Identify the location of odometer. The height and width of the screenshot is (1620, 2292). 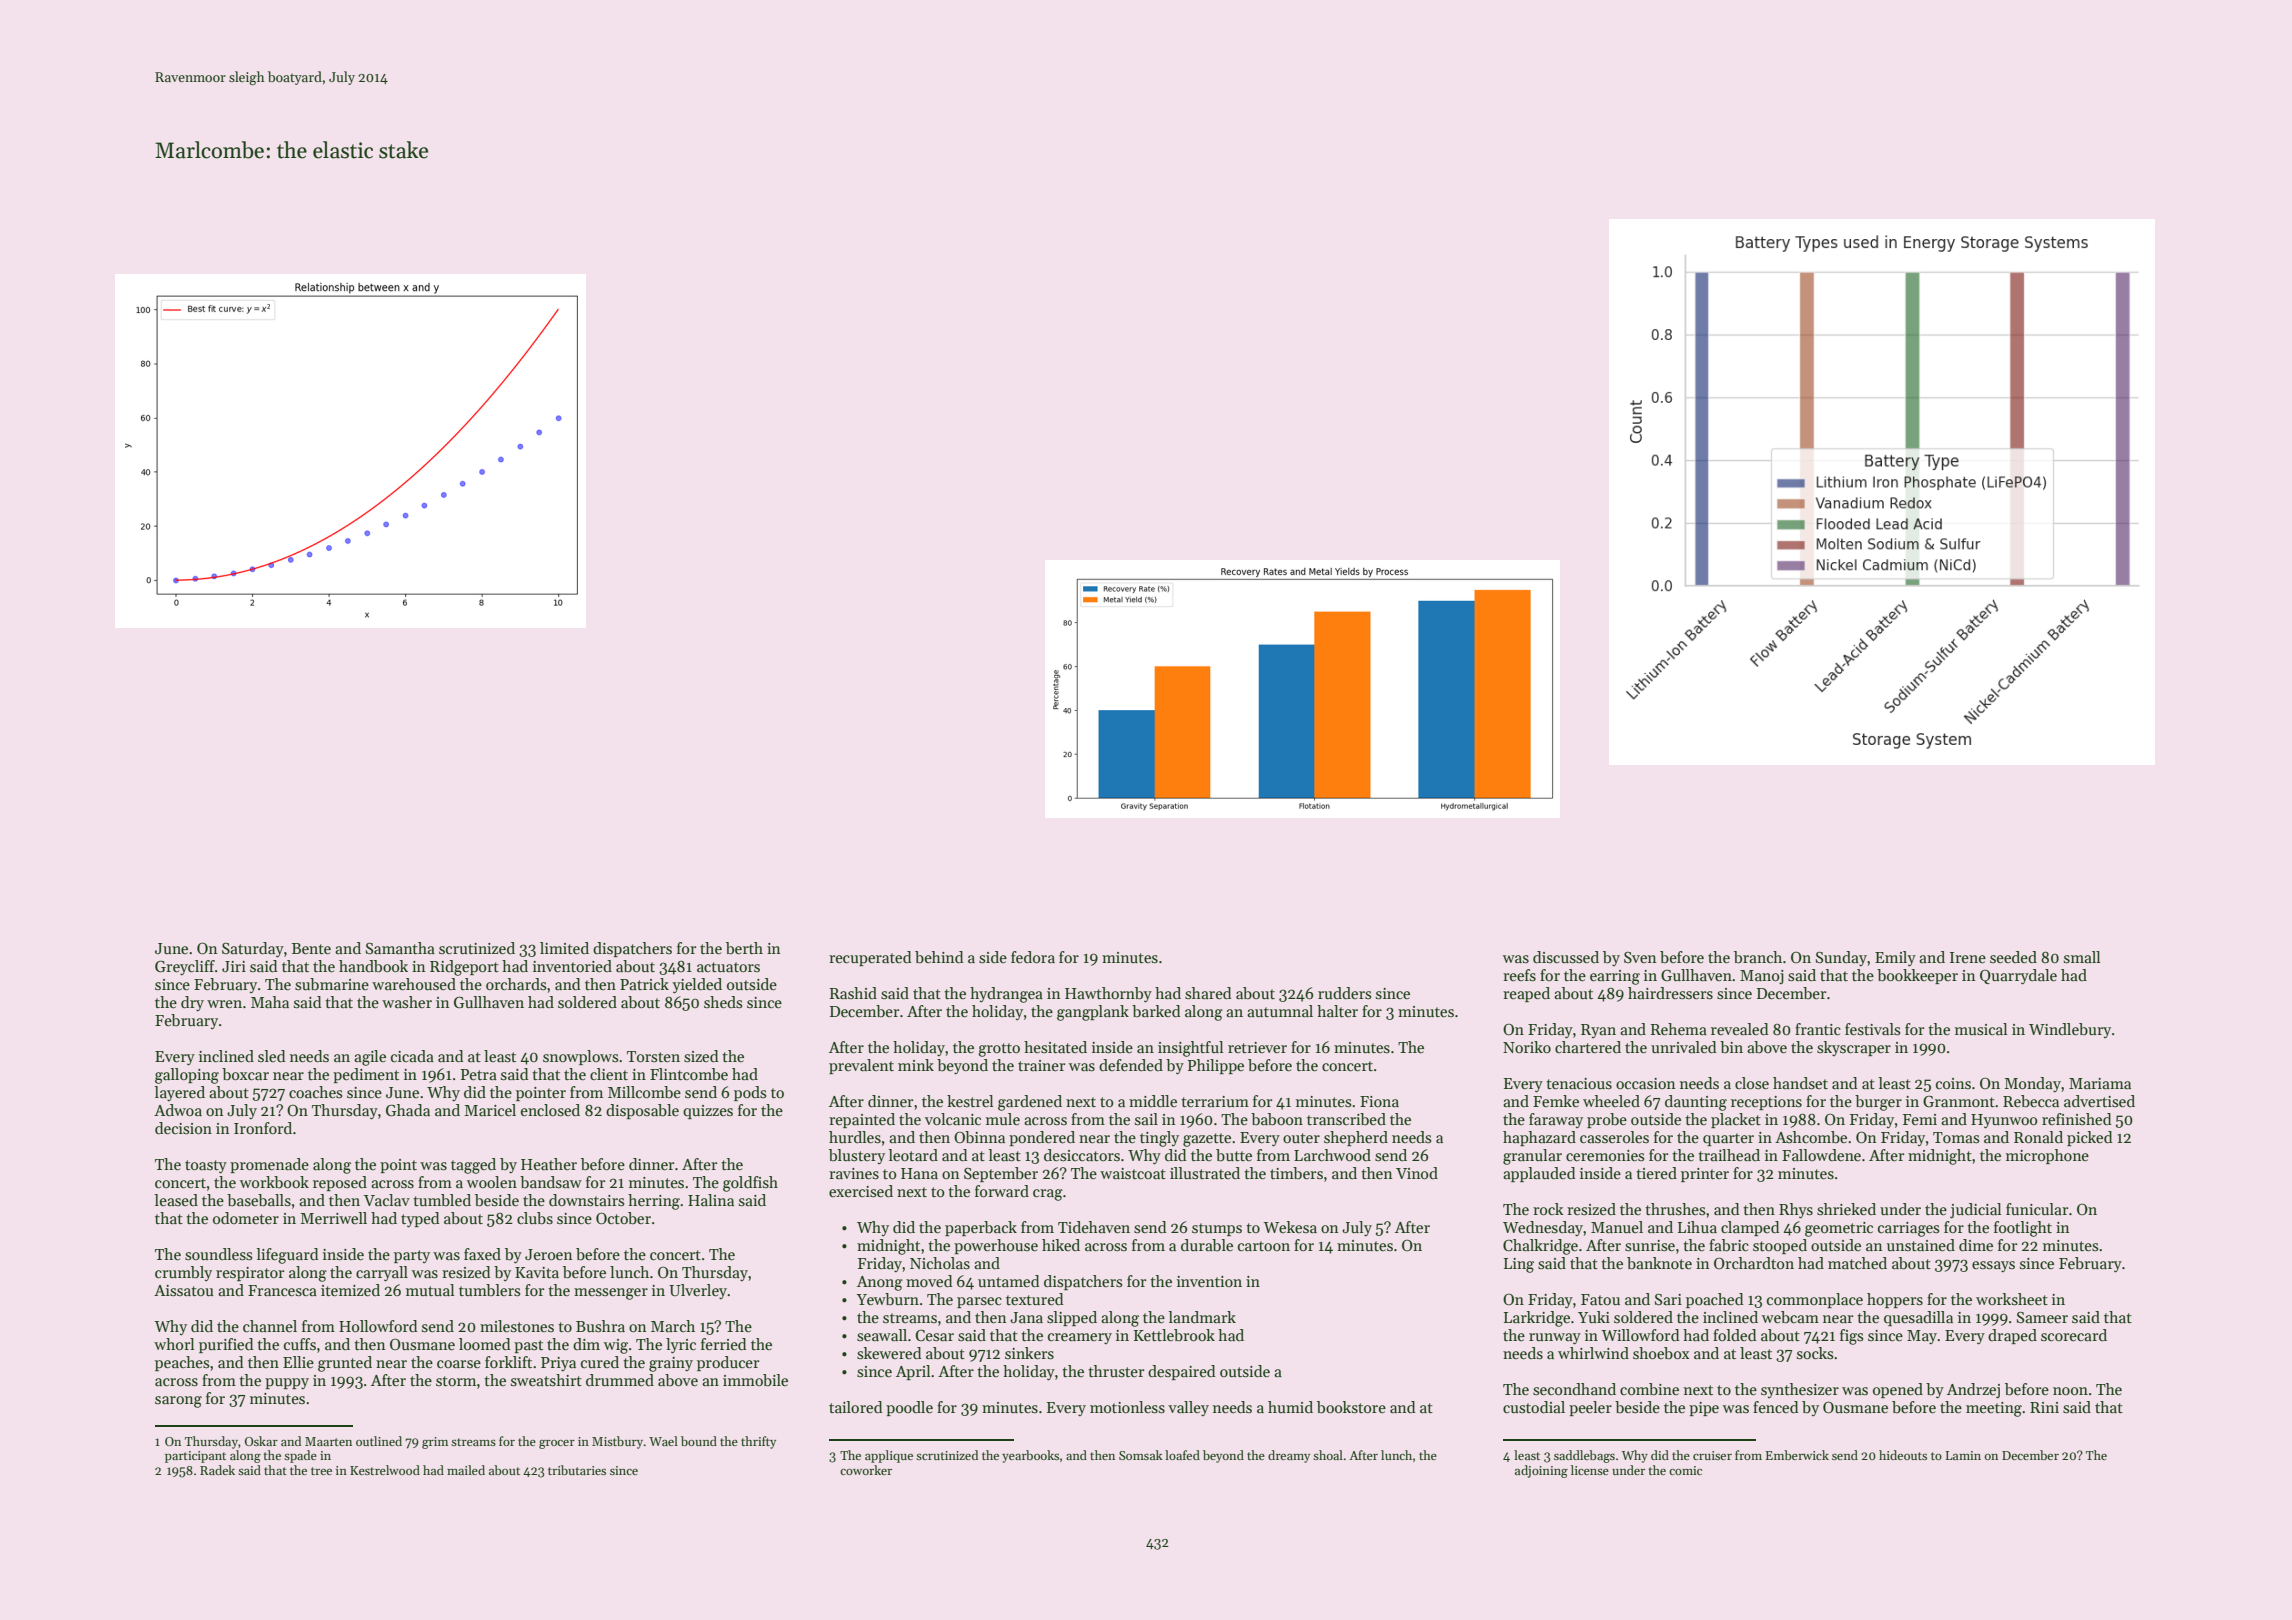
(246, 1218).
